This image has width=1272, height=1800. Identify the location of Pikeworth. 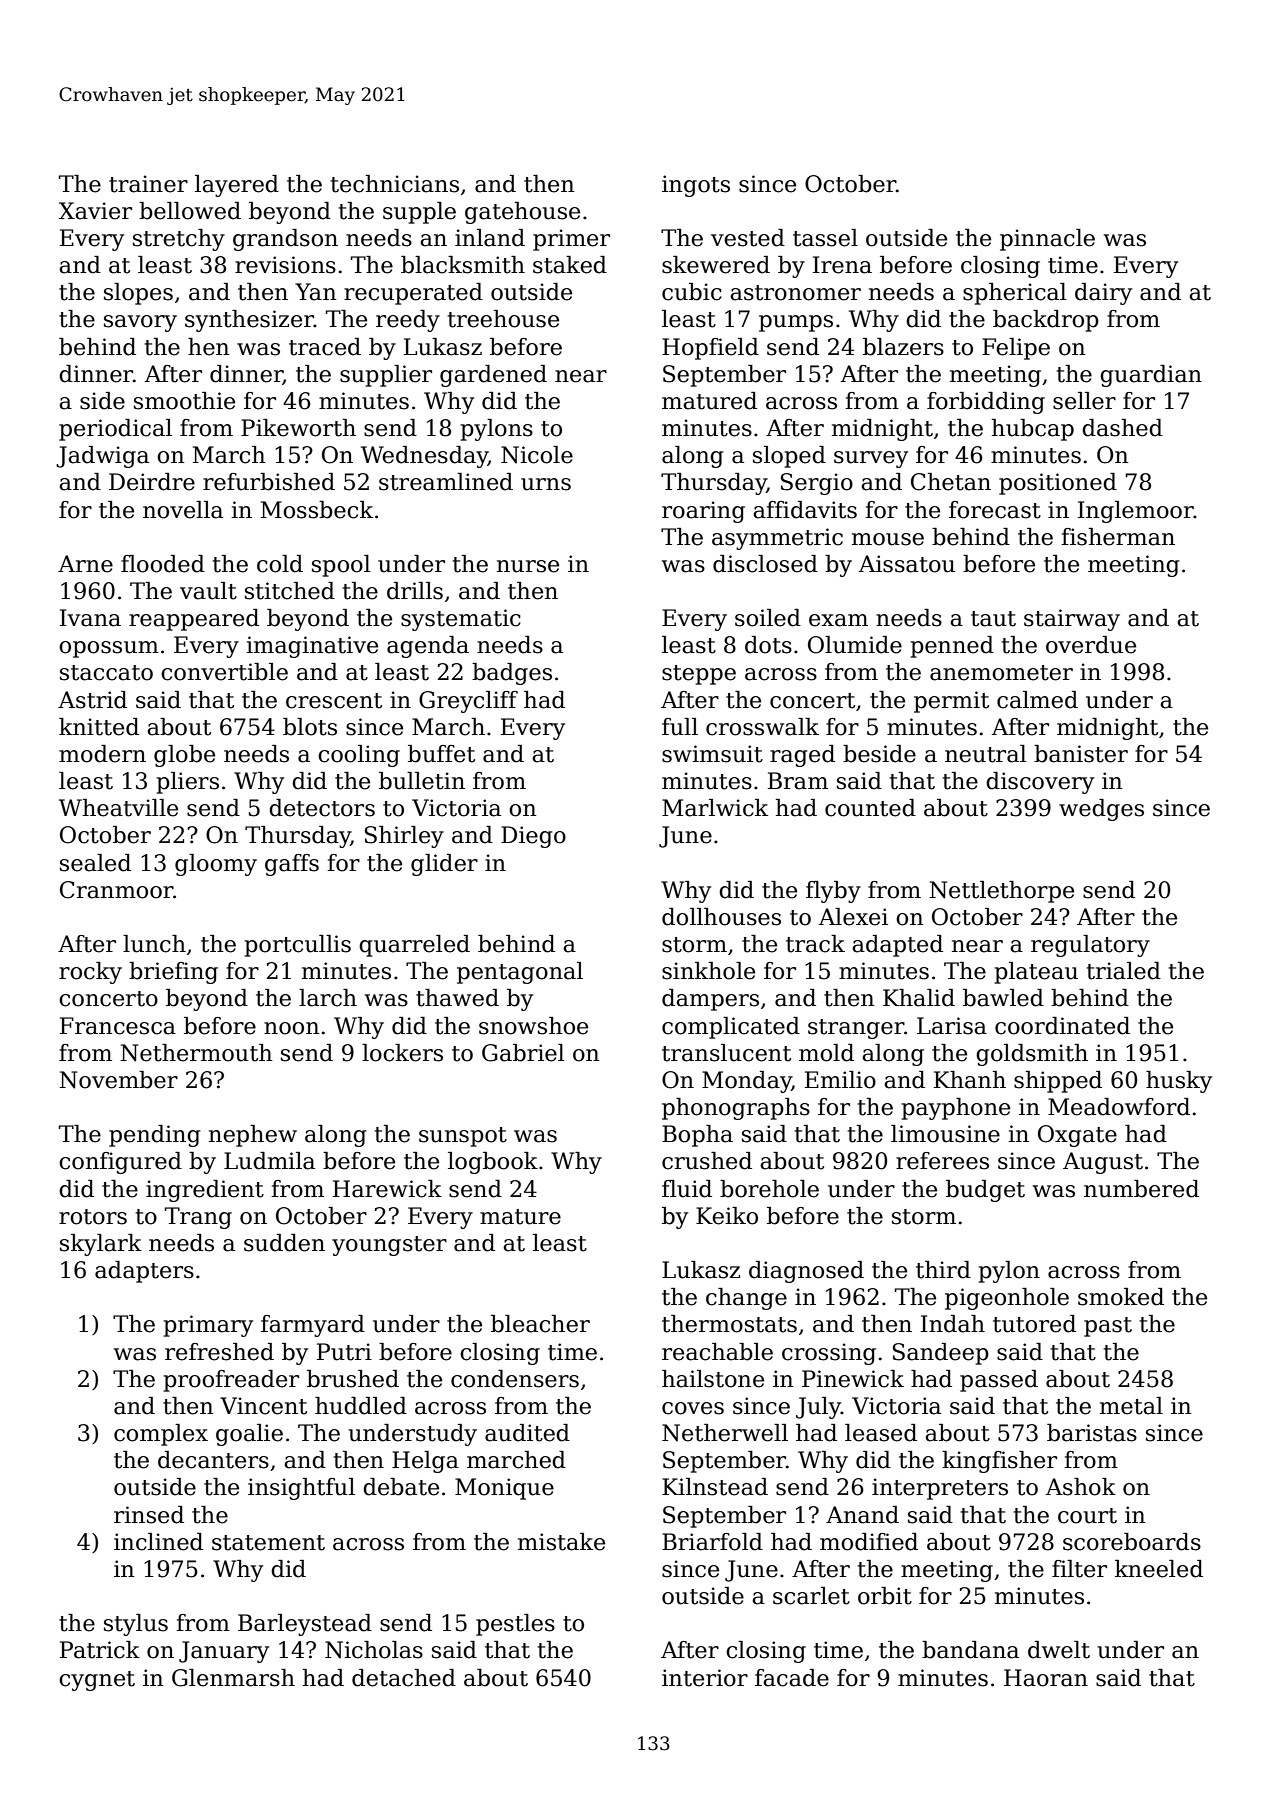
(298, 428).
